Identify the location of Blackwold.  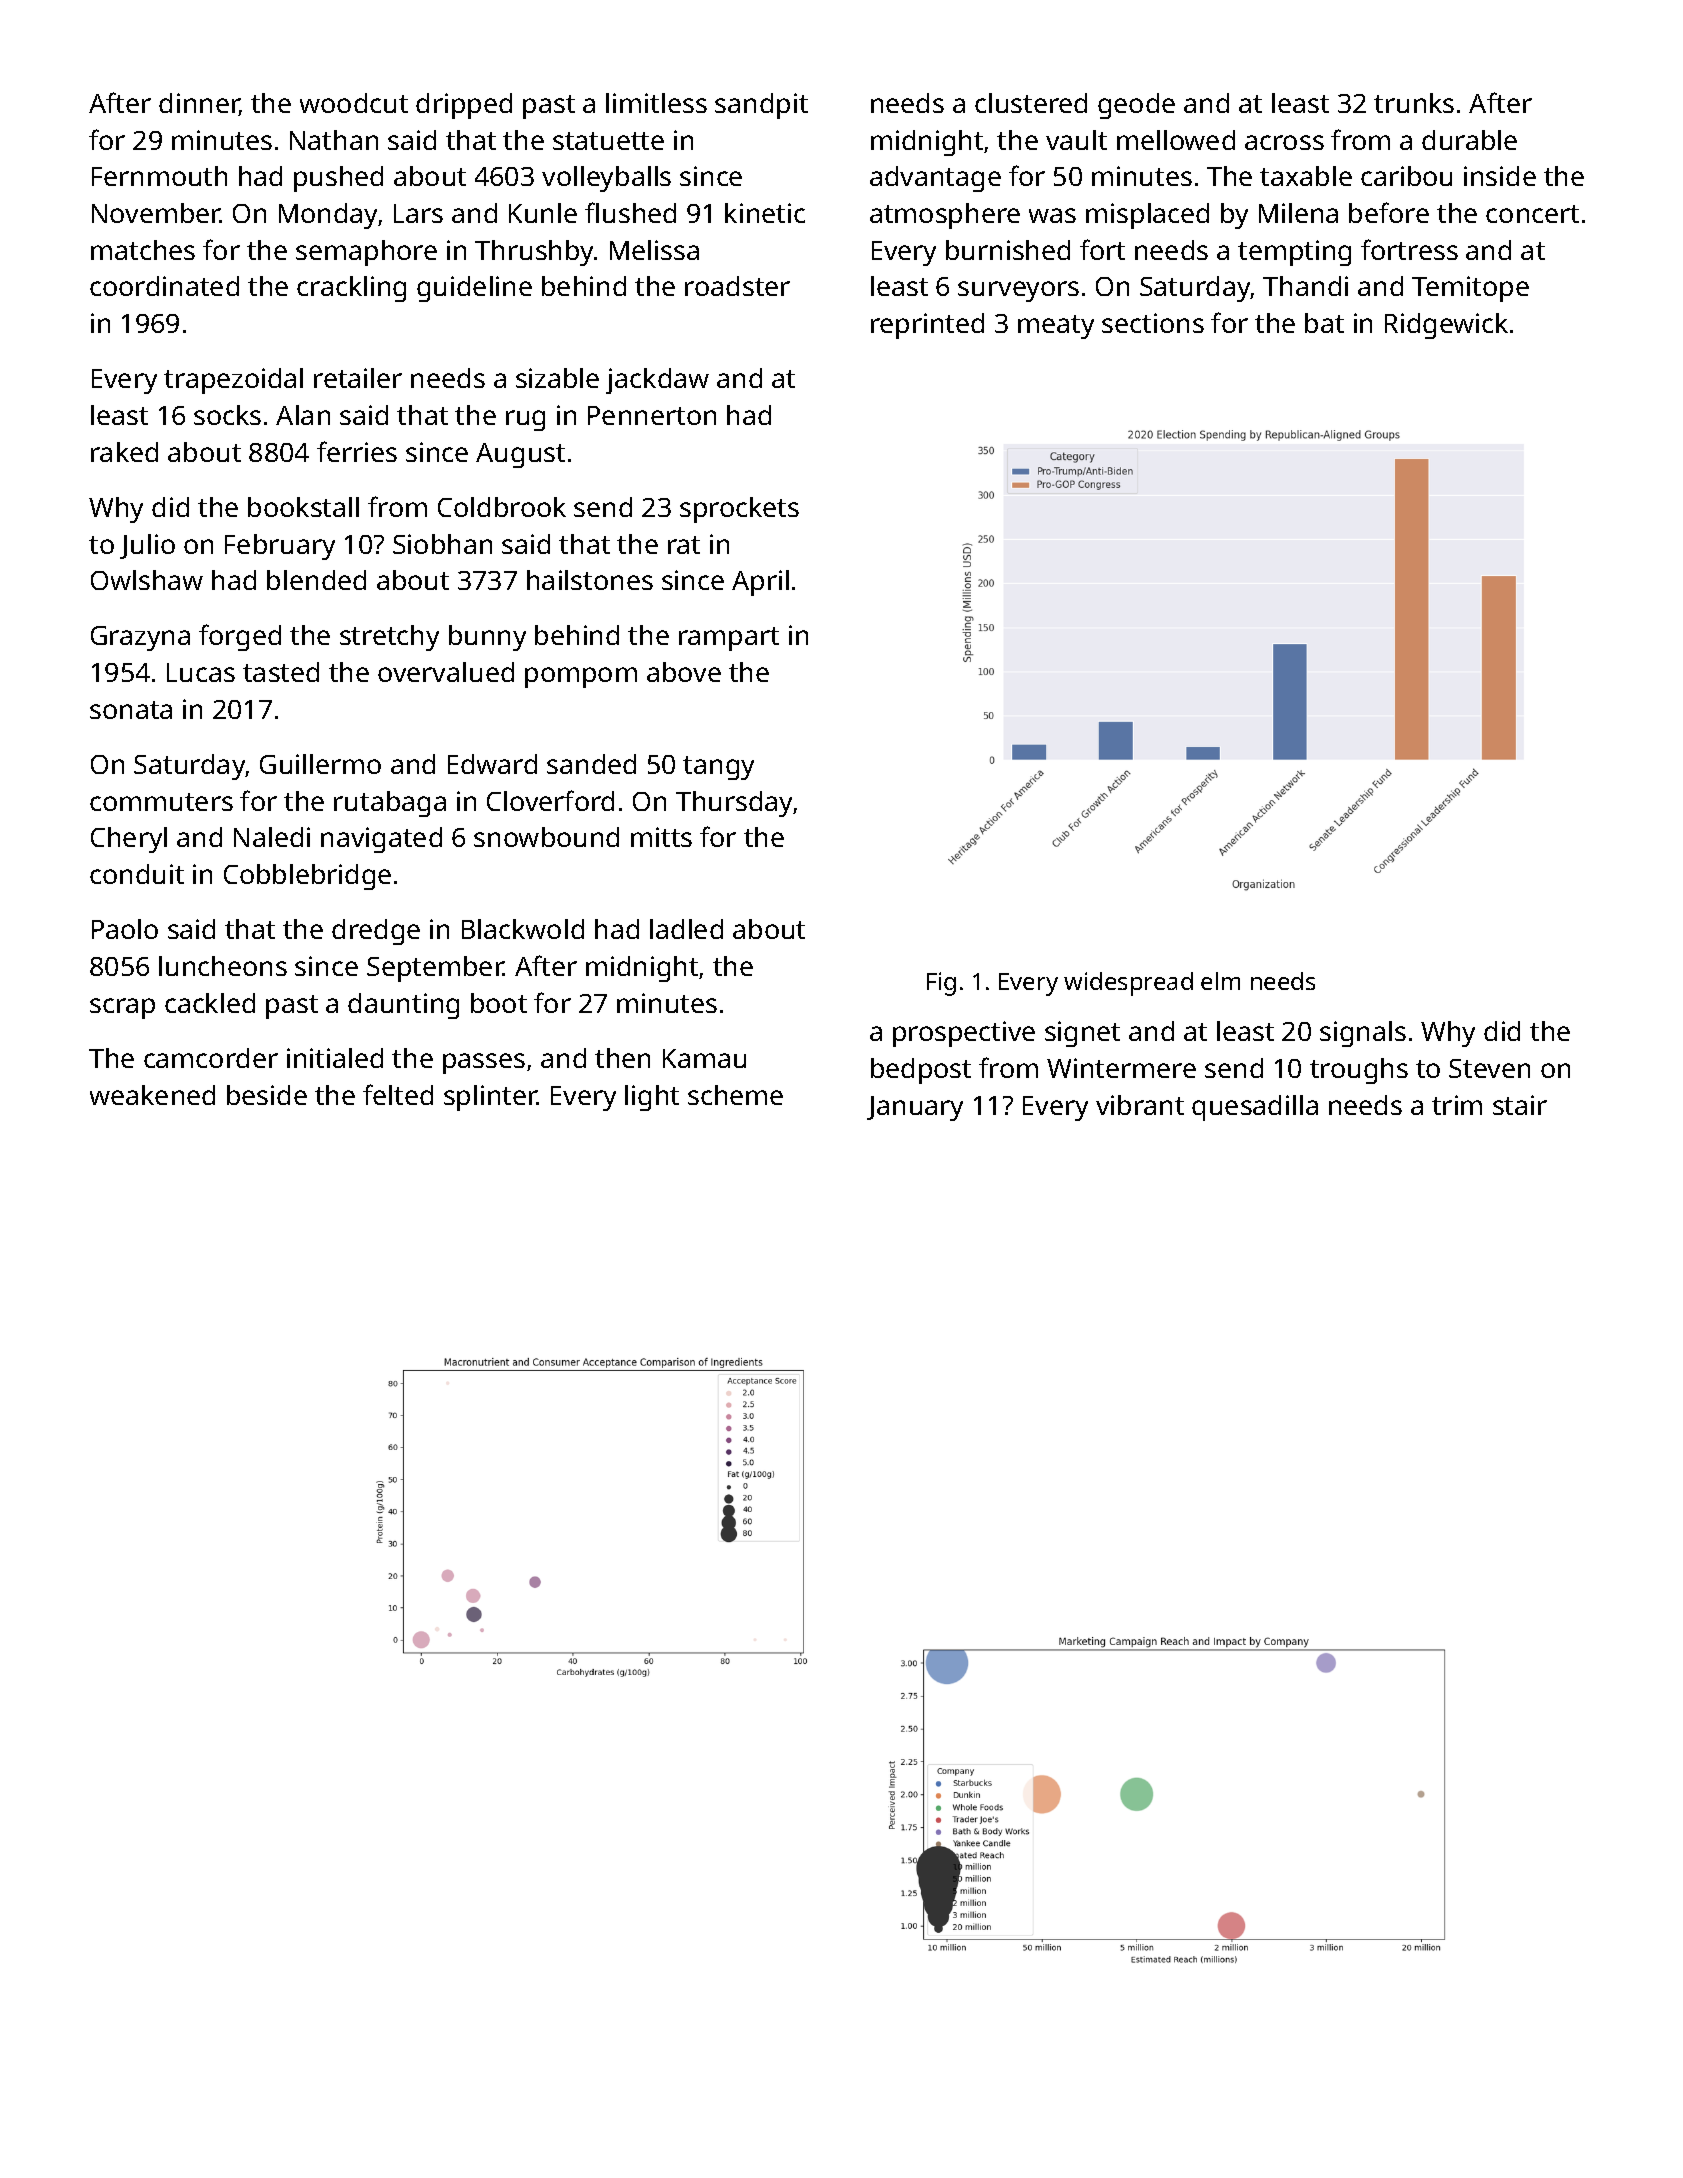
(523, 929).
